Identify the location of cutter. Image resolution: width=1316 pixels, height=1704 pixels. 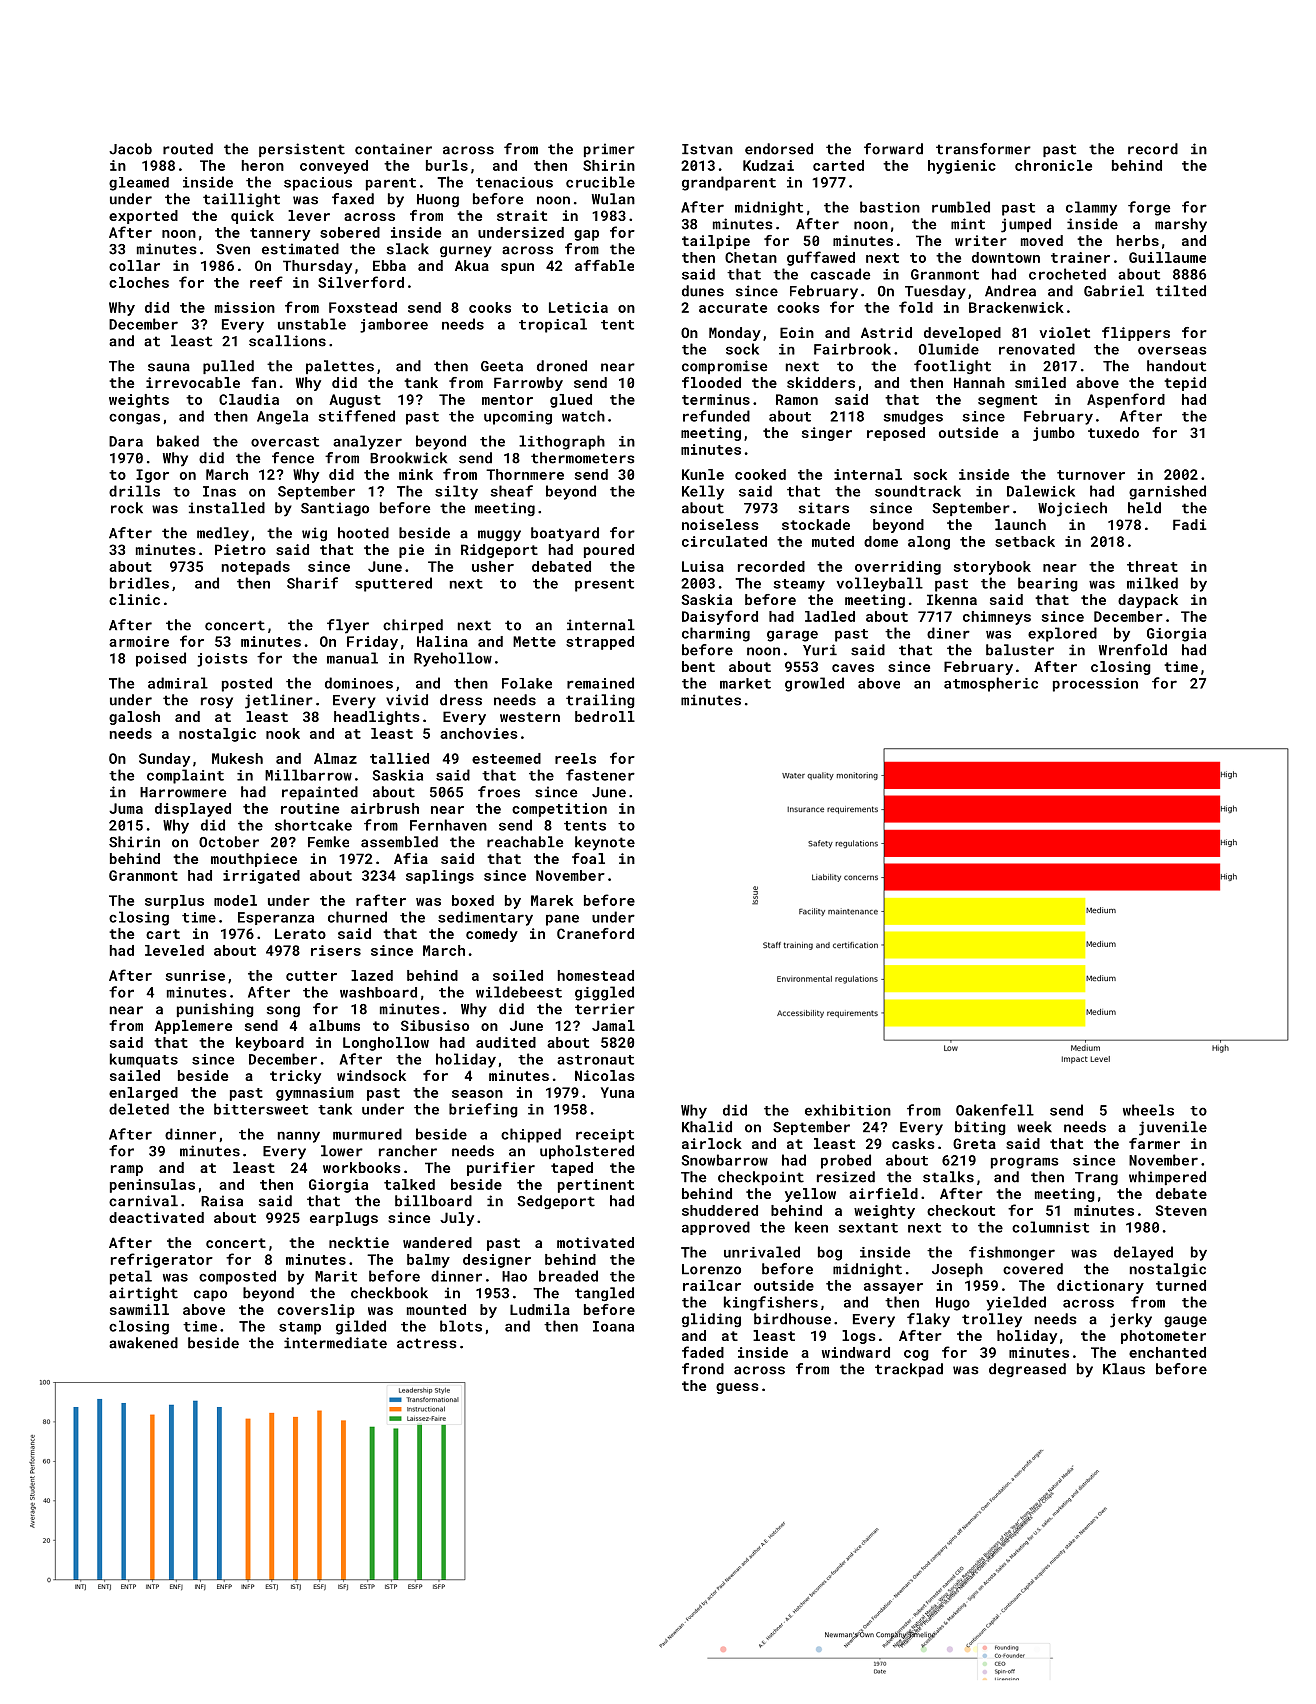
(311, 976).
